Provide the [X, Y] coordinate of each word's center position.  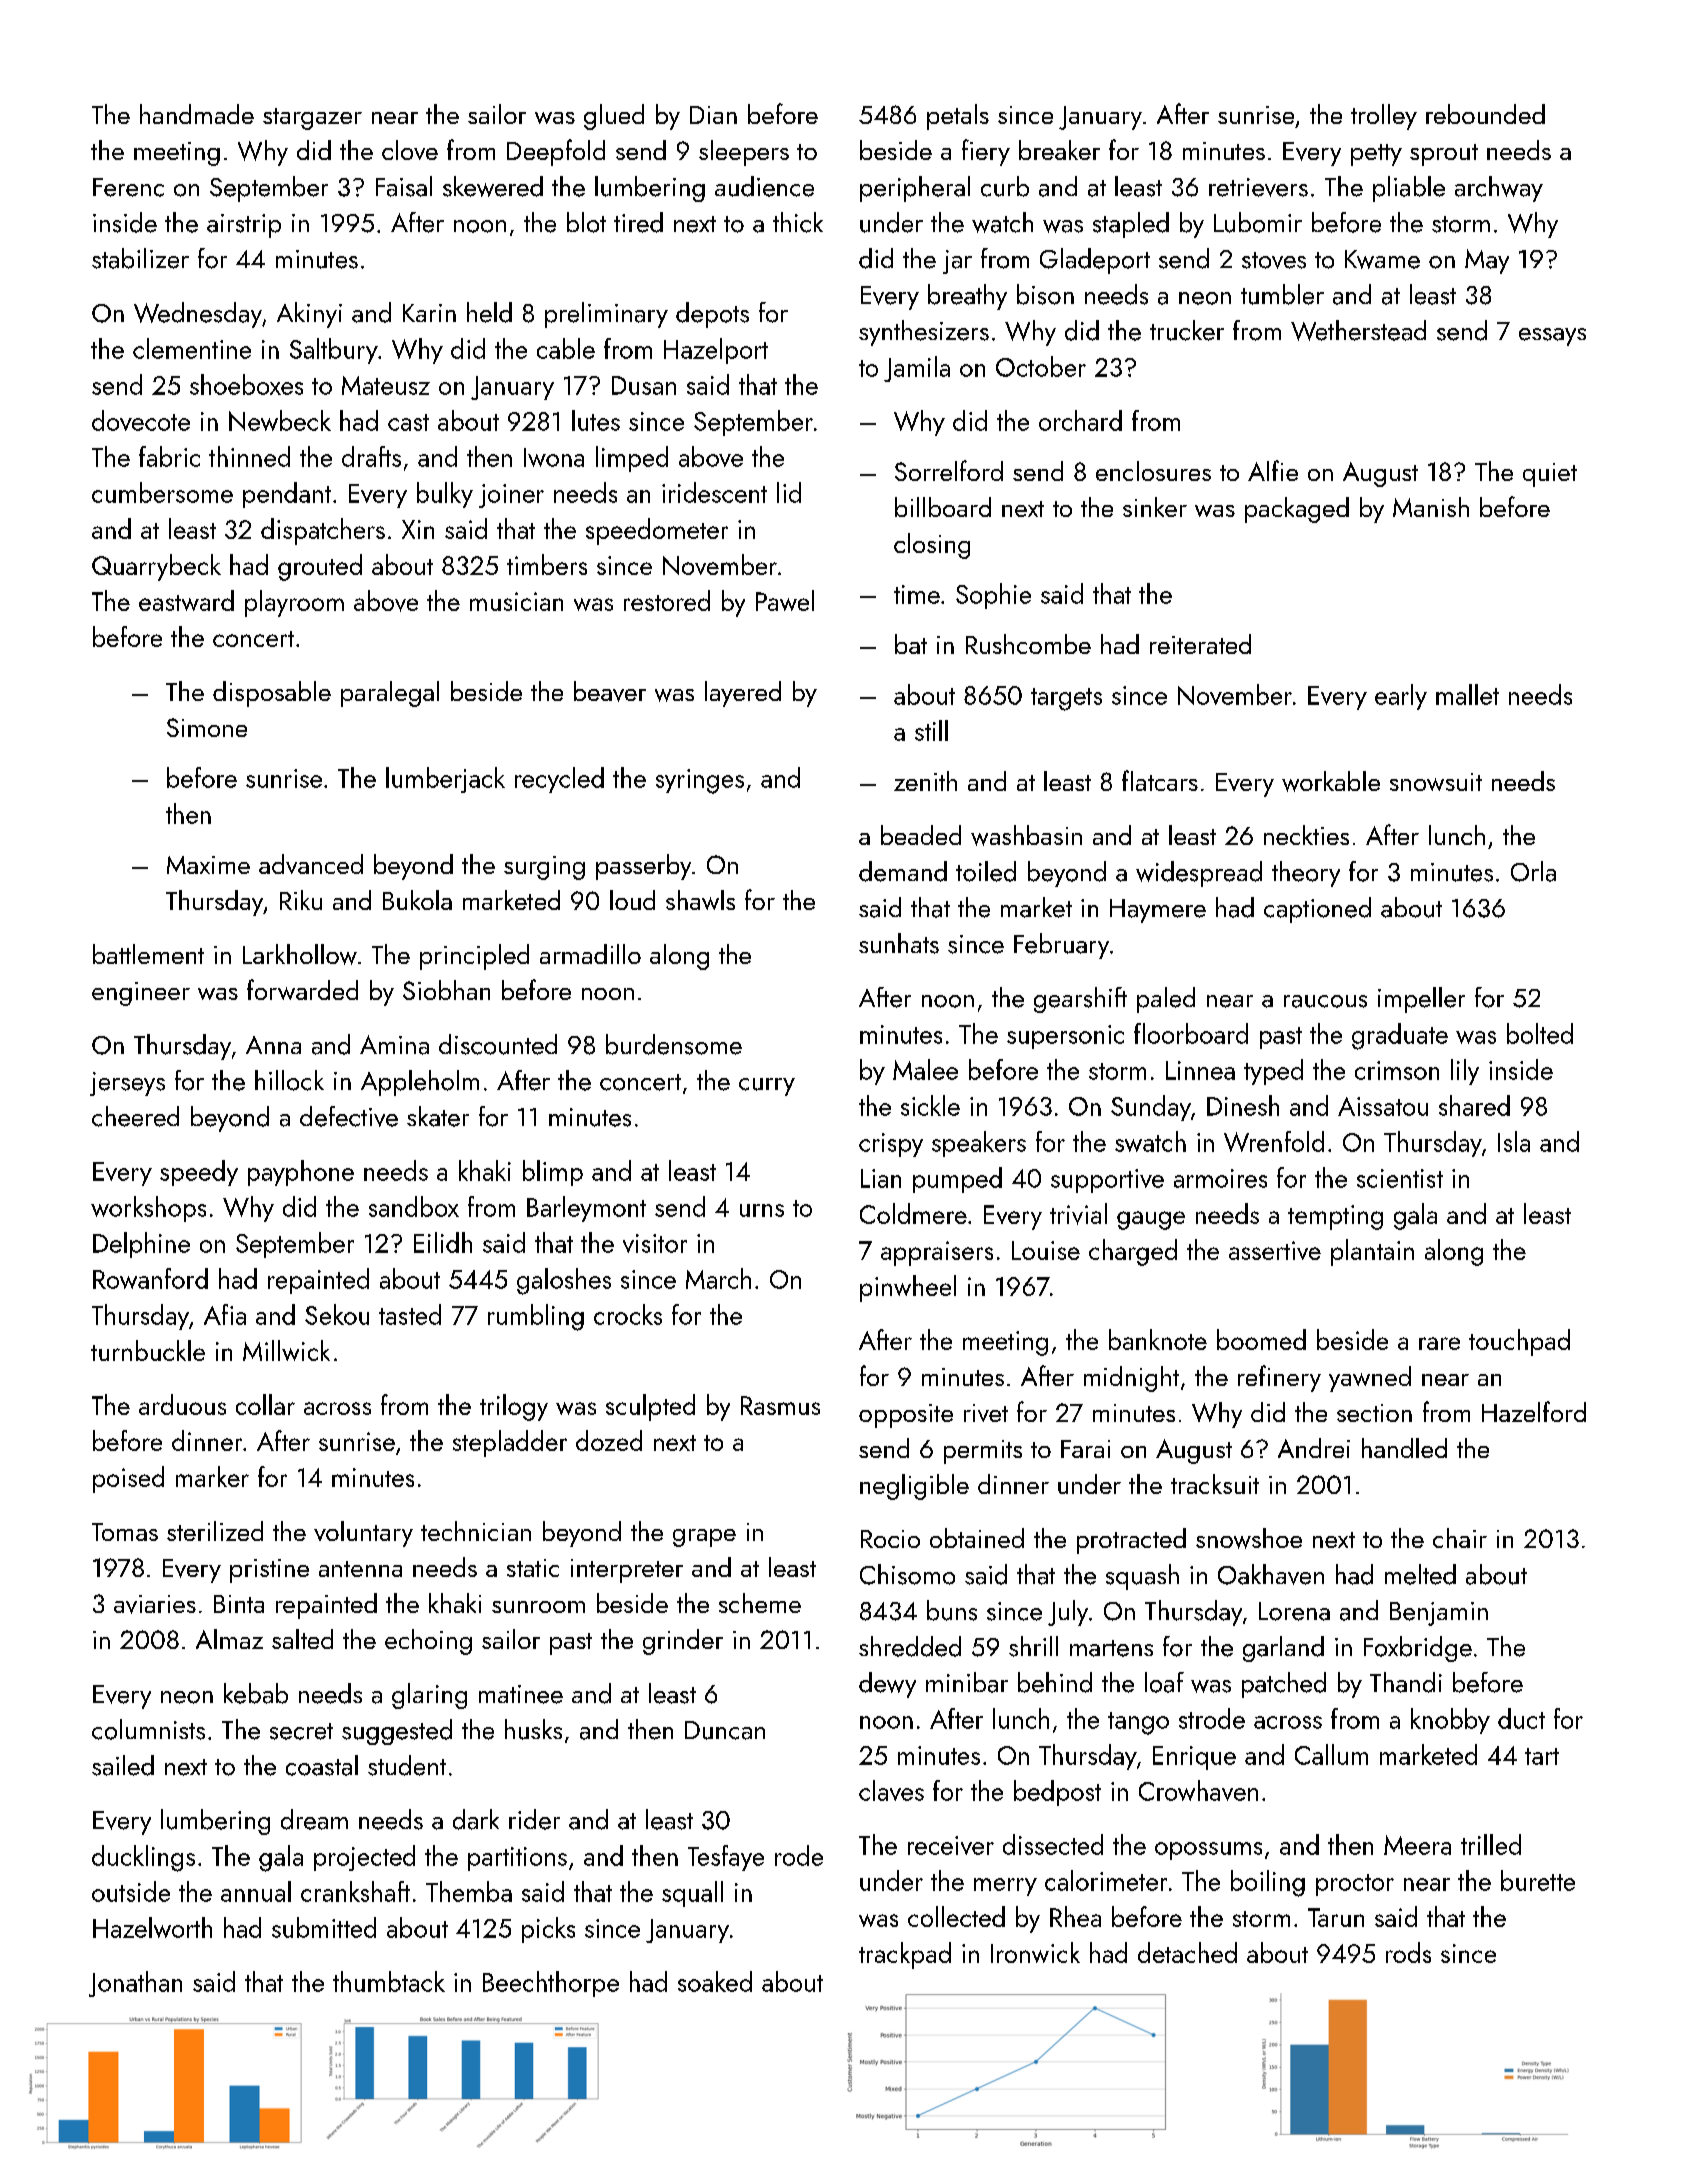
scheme [760, 1603]
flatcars [1160, 780]
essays [1552, 337]
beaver [610, 691]
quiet [1550, 475]
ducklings [143, 1858]
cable [566, 348]
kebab [256, 1693]
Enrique [1194, 1758]
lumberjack [445, 780]
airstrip [244, 226]
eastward [186, 600]
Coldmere [913, 1213]
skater [438, 1116]
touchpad [1519, 1342]
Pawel [785, 600]
